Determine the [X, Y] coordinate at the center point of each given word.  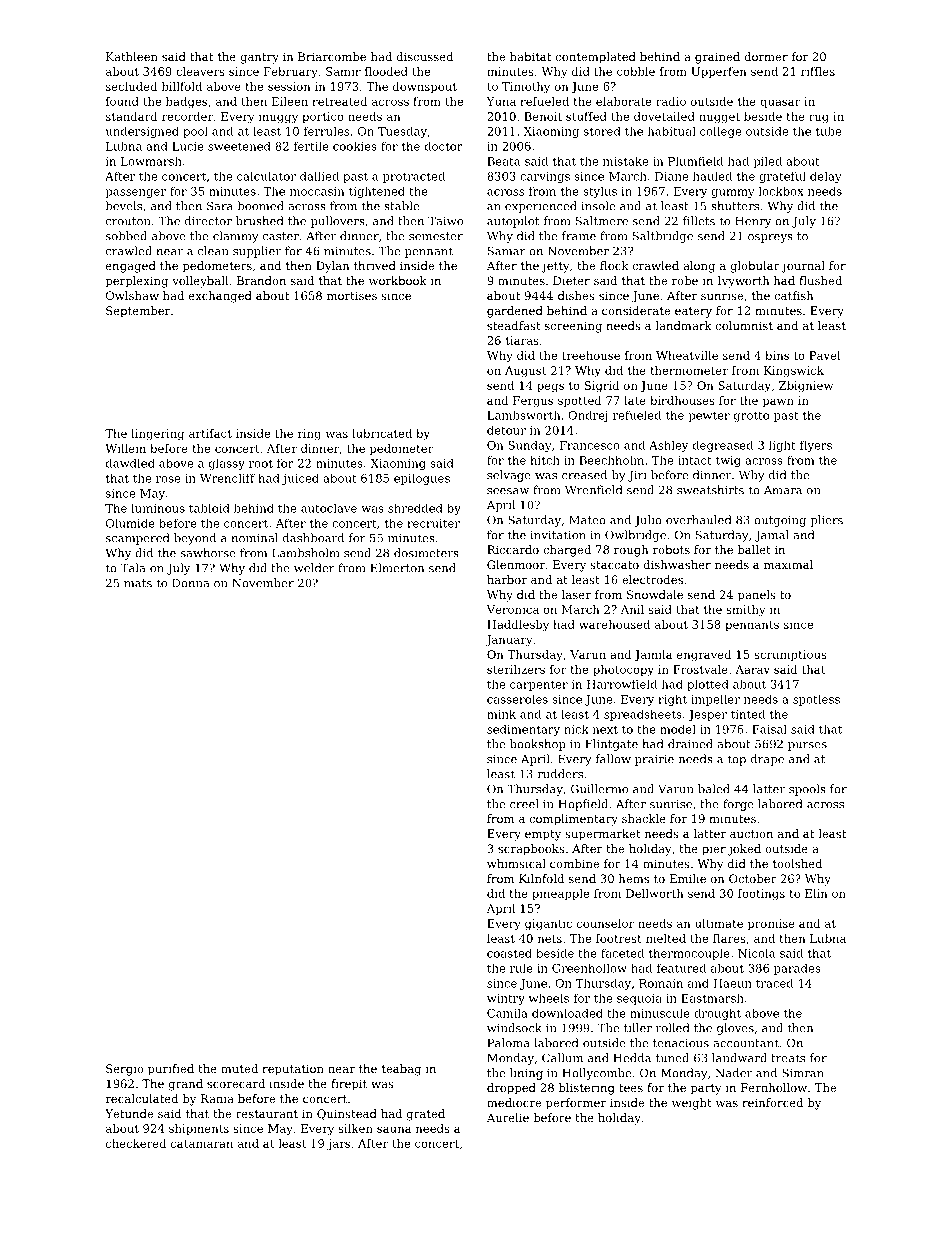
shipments [199, 1129]
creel [524, 804]
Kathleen [132, 56]
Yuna [501, 101]
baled [714, 789]
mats [138, 583]
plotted [708, 685]
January [509, 641]
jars [338, 1145]
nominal [254, 538]
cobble [636, 71]
